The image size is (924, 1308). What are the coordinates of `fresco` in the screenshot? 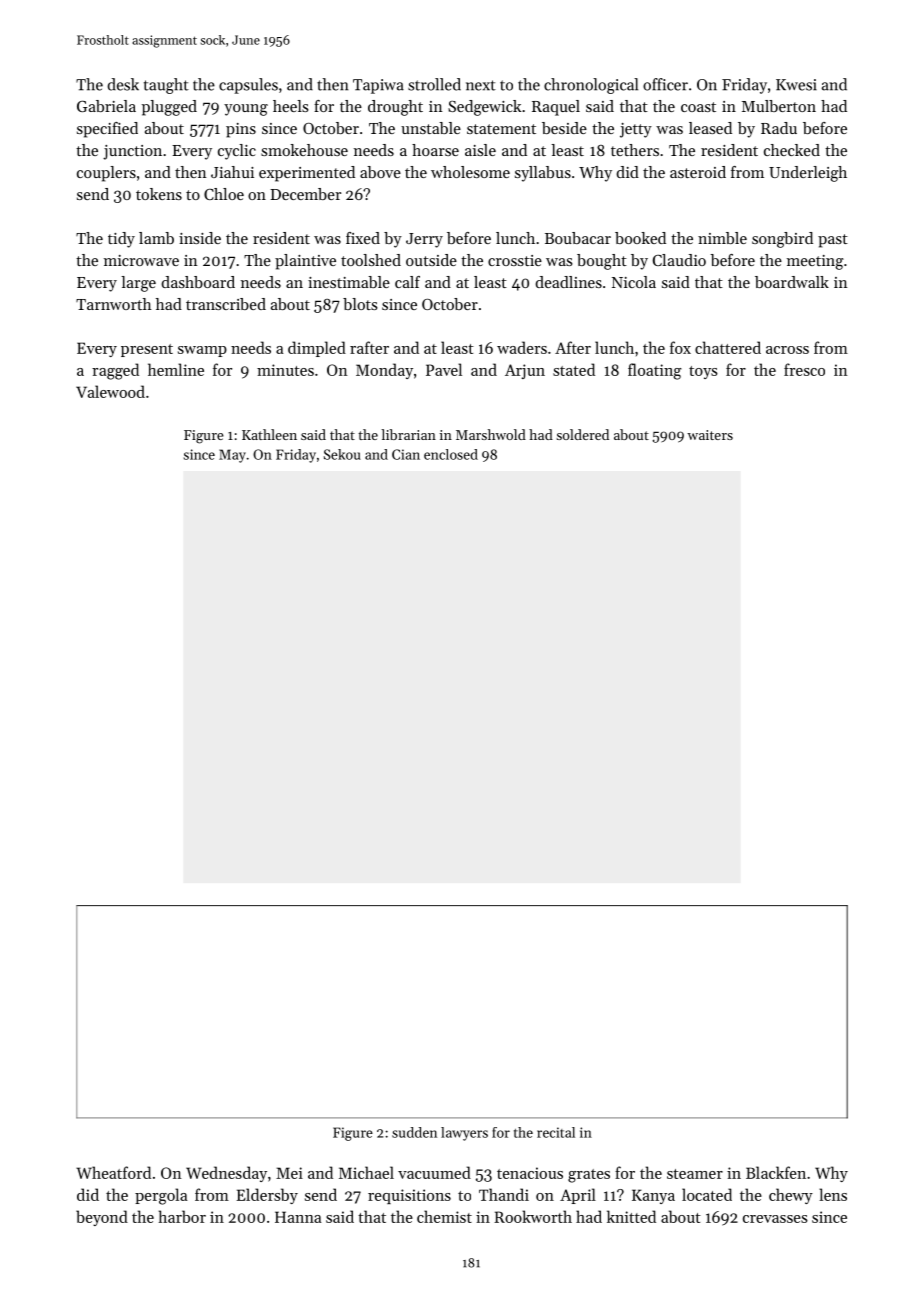 It's located at (804, 369).
